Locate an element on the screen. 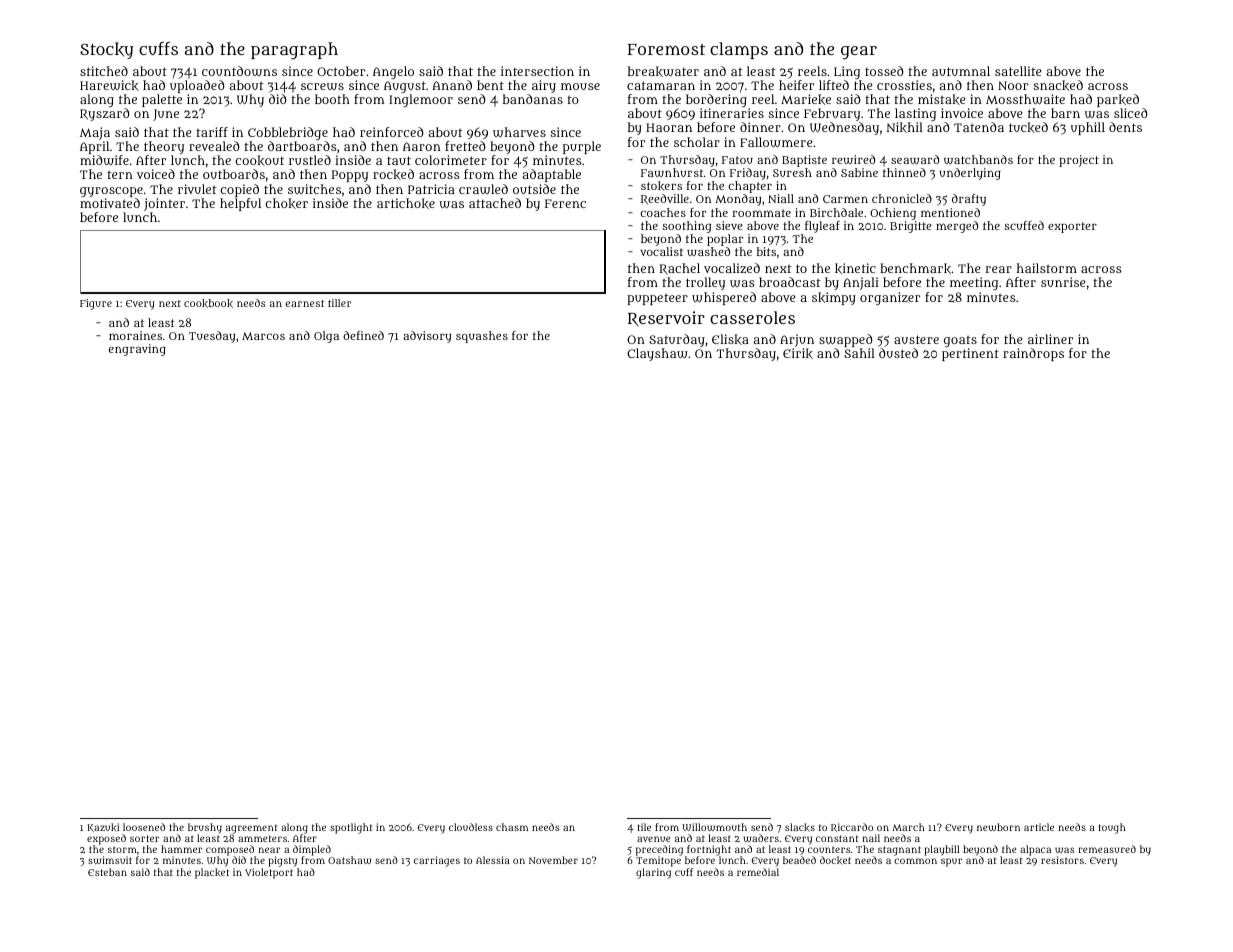 The width and height of the screenshot is (1233, 952). brushy is located at coordinates (205, 828).
